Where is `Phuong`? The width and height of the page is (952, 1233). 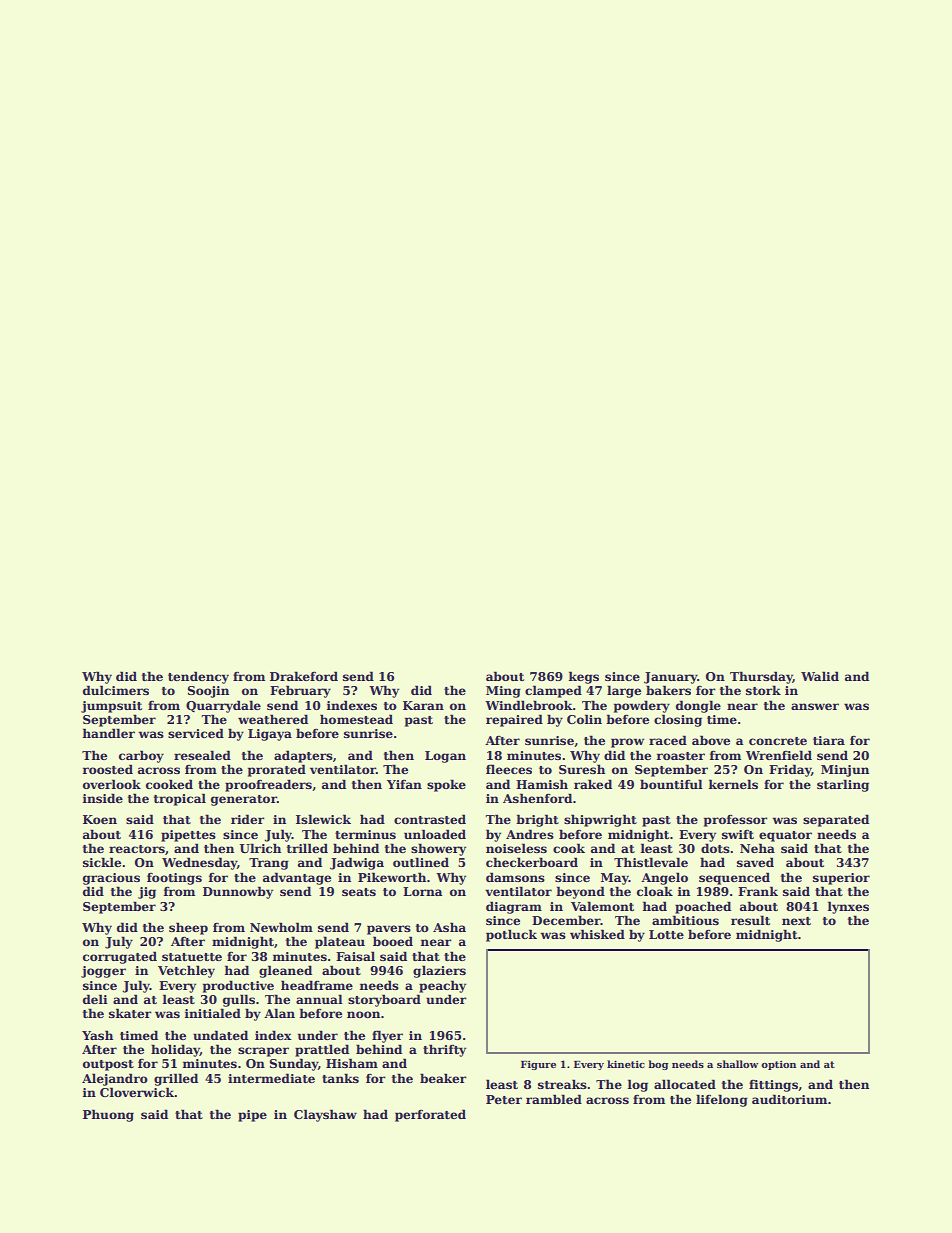 Phuong is located at coordinates (108, 1115).
